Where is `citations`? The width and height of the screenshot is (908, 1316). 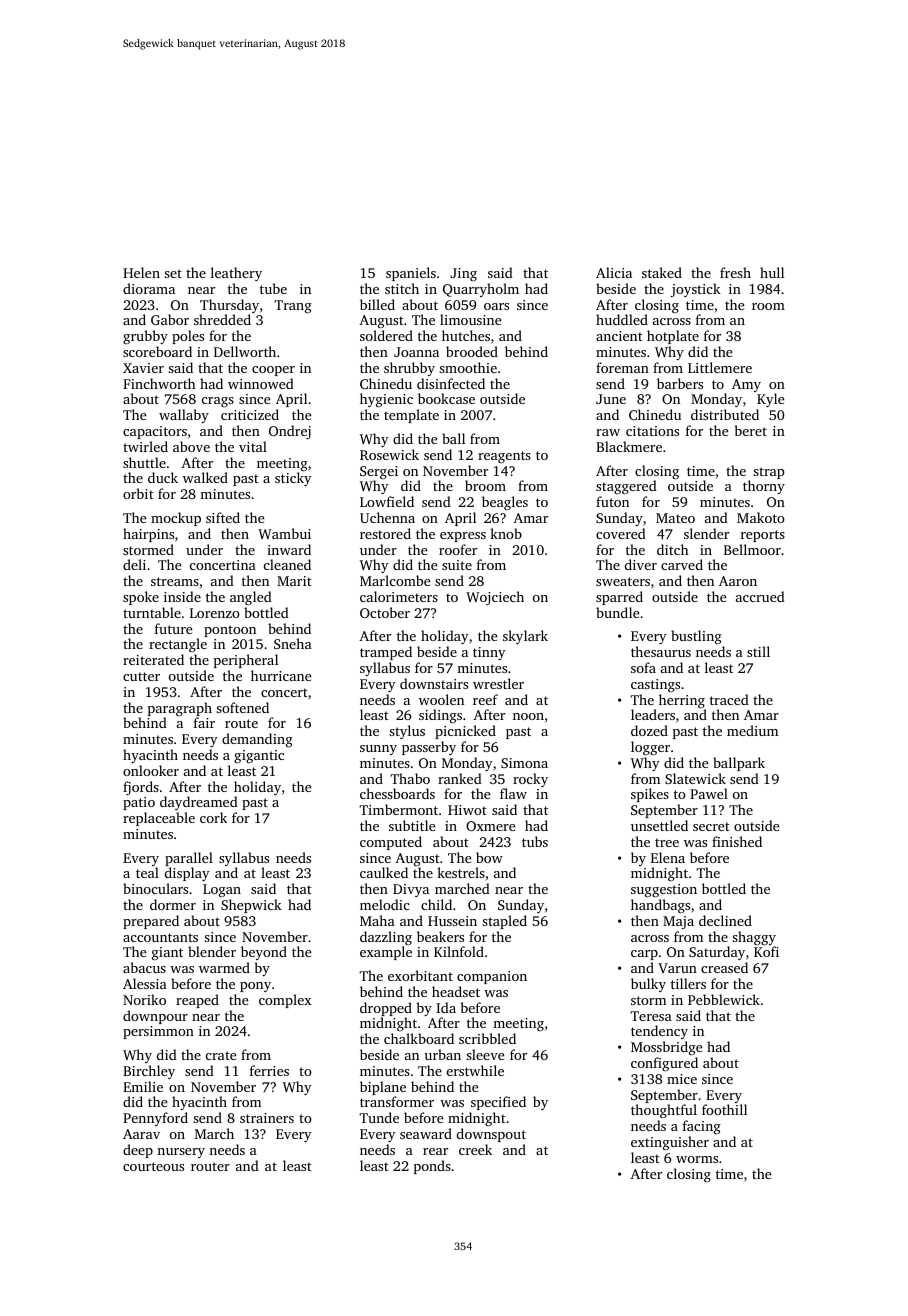
citations is located at coordinates (652, 431).
